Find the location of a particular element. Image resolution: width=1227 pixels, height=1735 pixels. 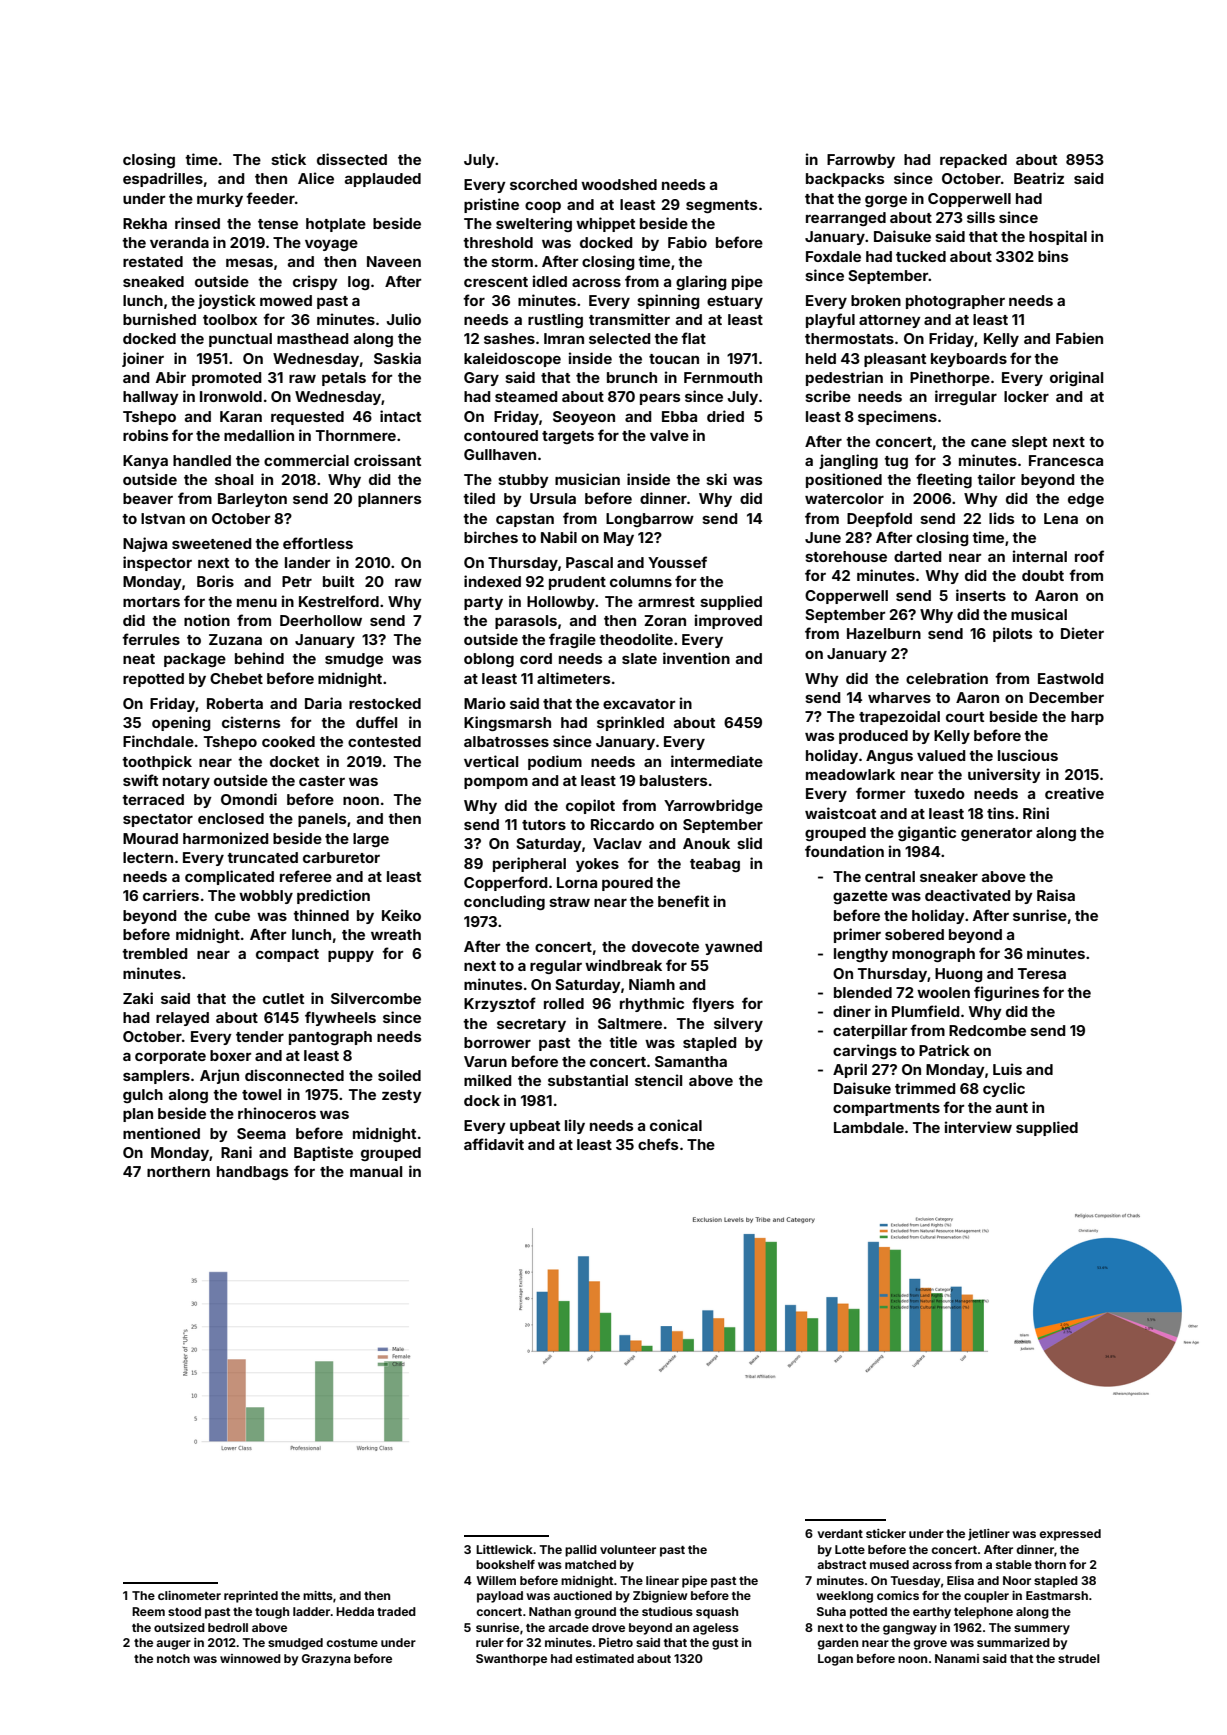

samplers is located at coordinates (156, 1077).
